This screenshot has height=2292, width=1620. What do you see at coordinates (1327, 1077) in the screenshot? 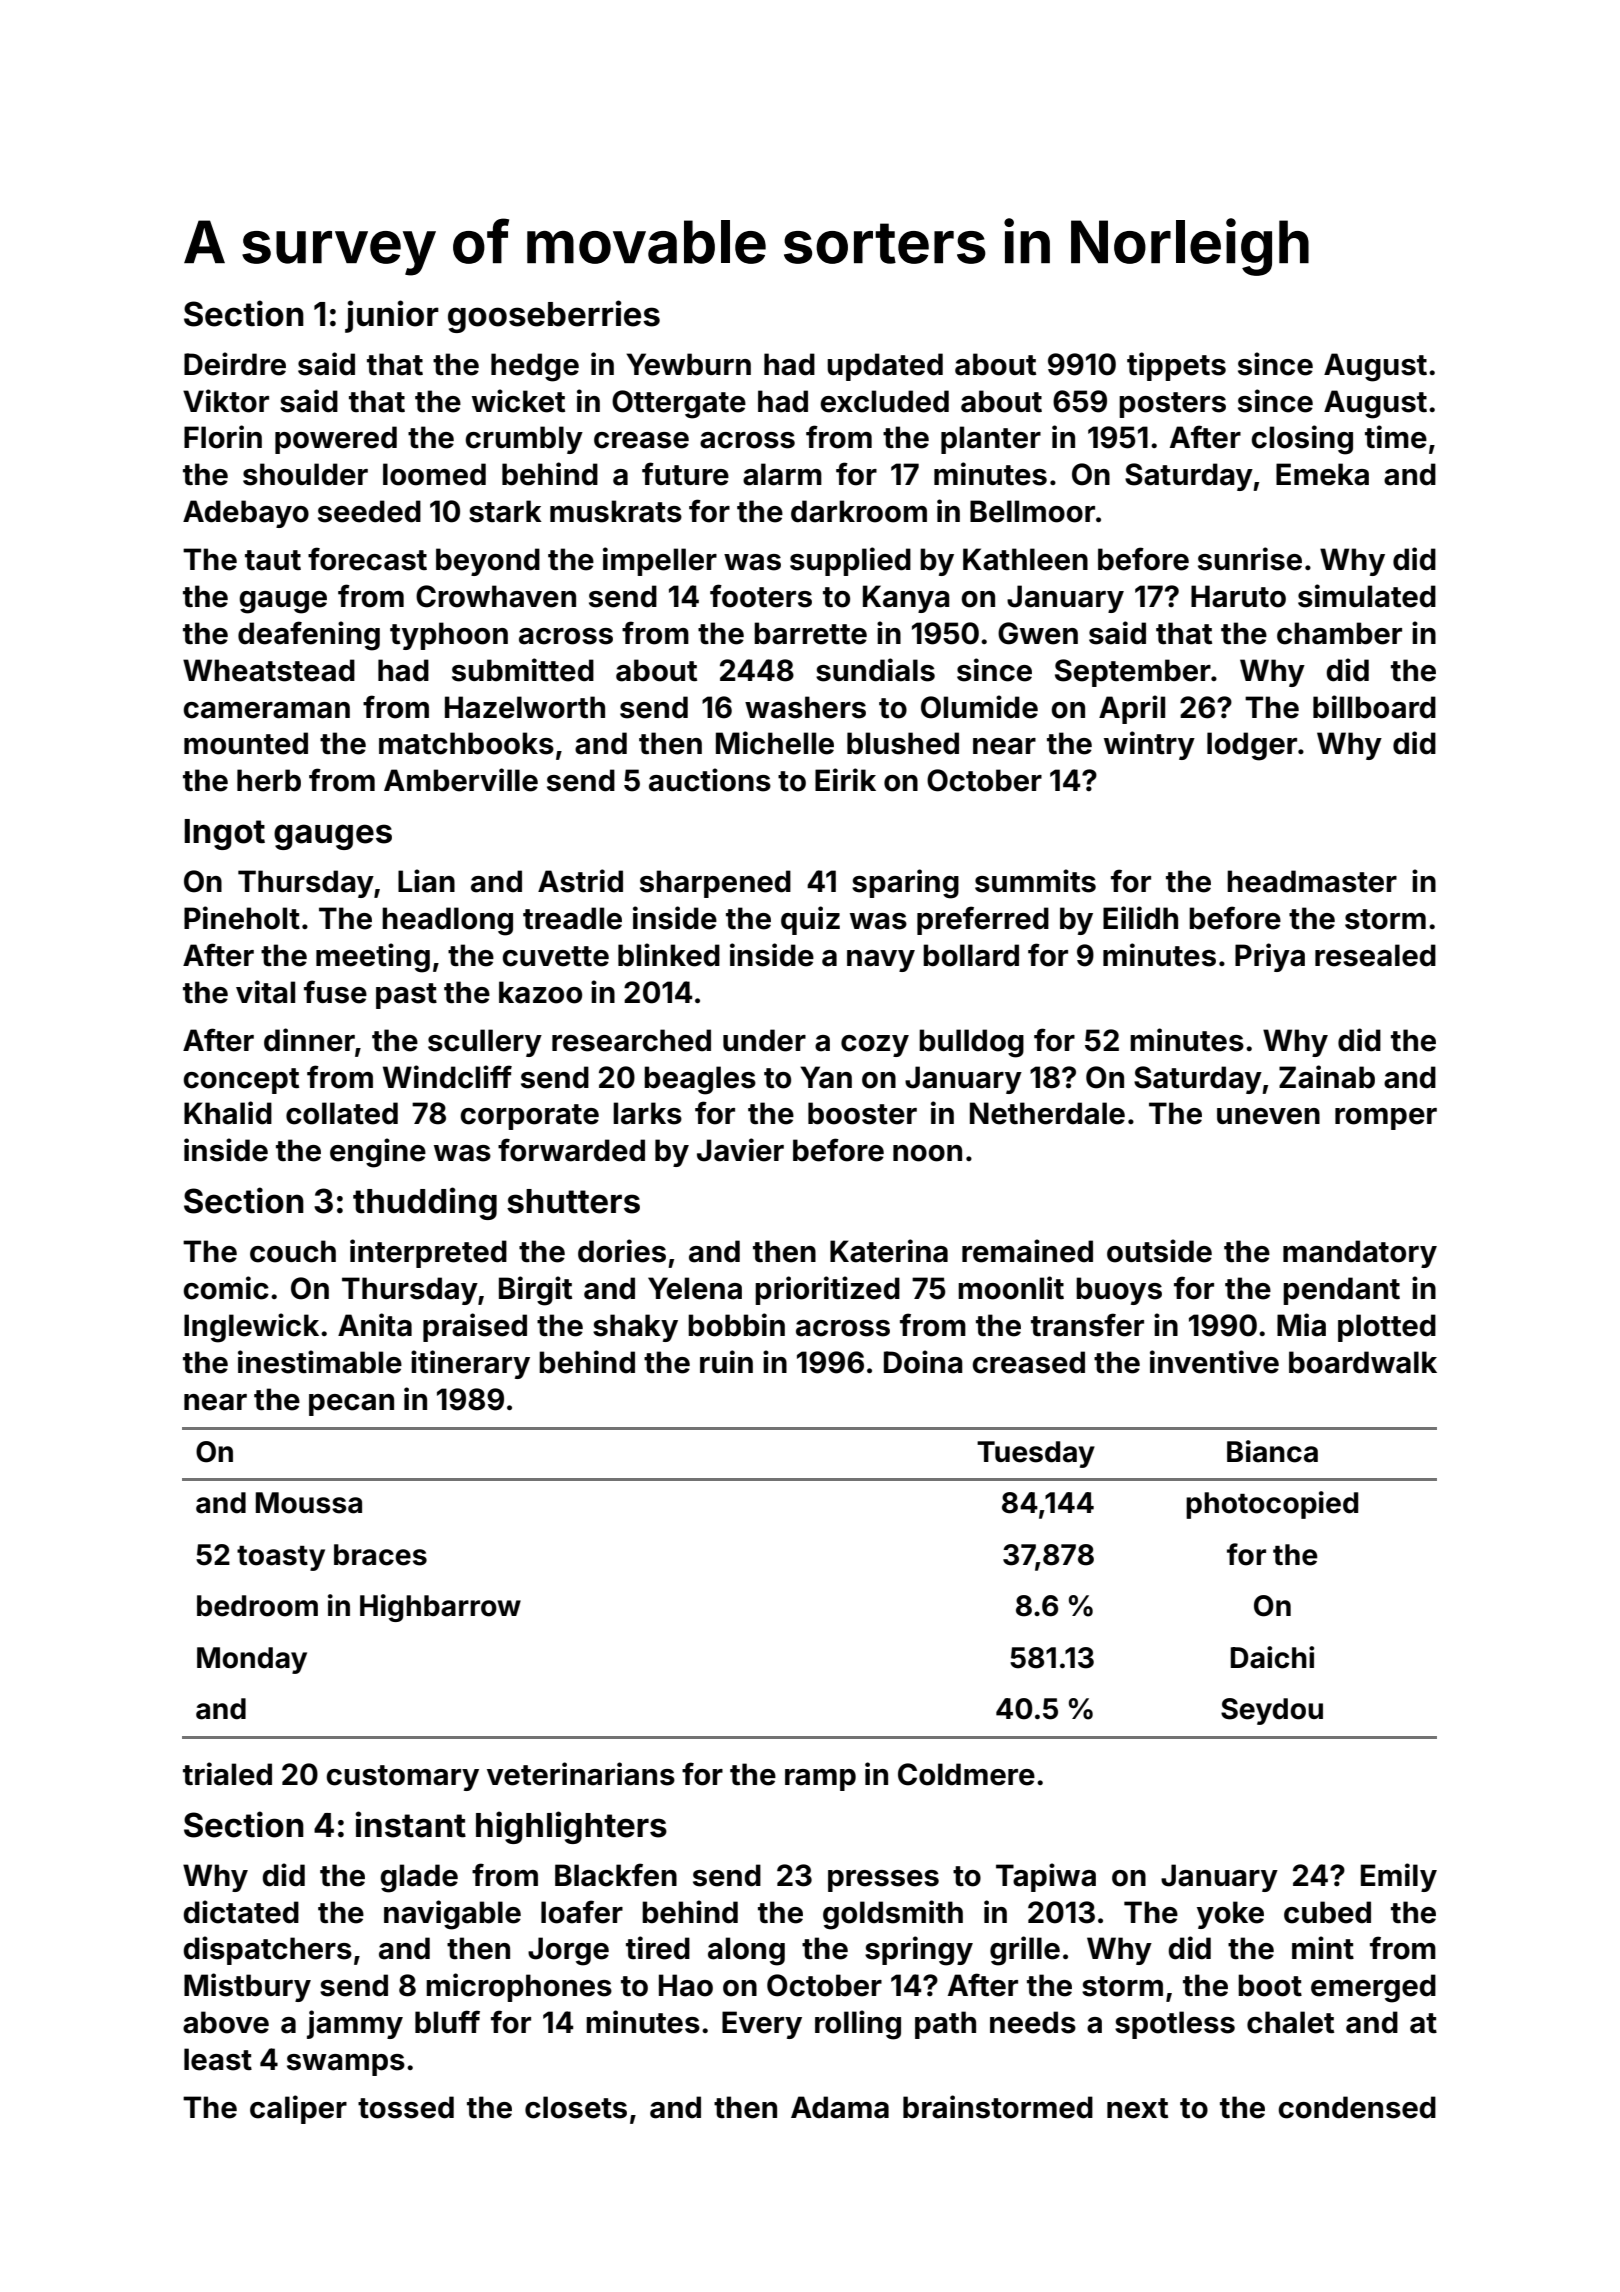
I see `Zainab` at bounding box center [1327, 1077].
